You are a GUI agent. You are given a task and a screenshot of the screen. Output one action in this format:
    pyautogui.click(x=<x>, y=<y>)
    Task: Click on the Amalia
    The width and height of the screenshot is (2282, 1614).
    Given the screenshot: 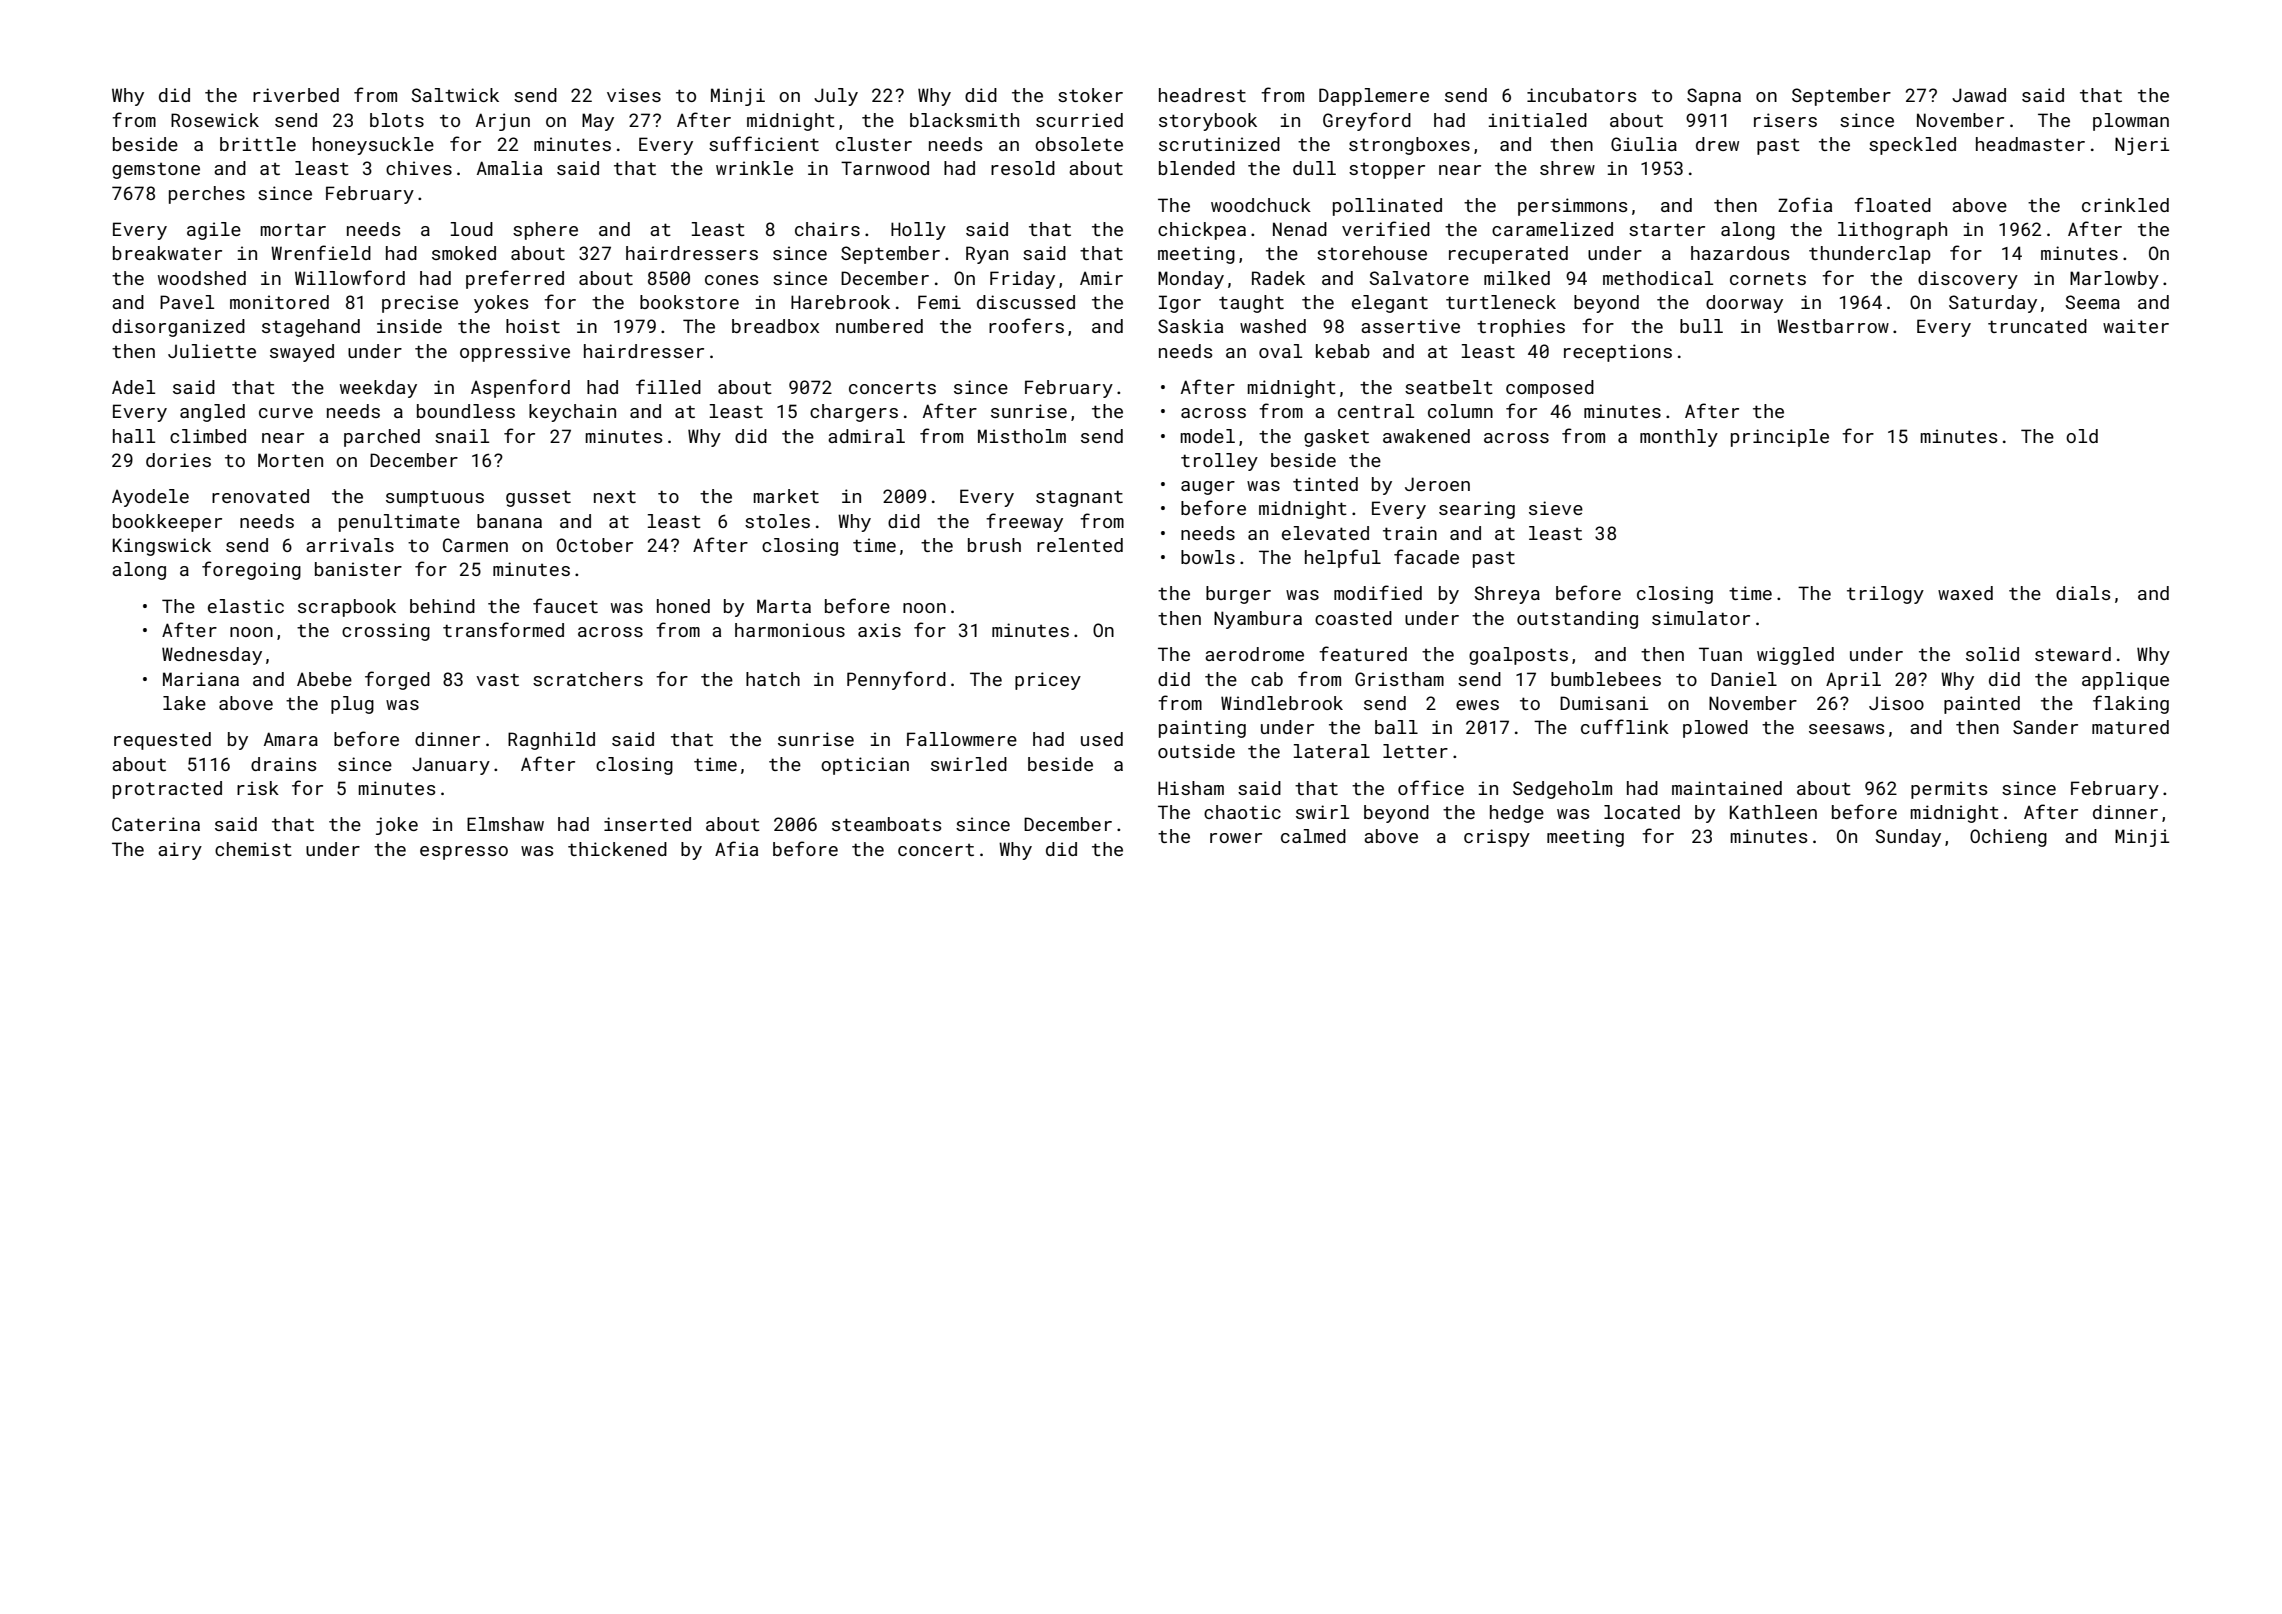 What is the action you would take?
    pyautogui.click(x=509, y=168)
